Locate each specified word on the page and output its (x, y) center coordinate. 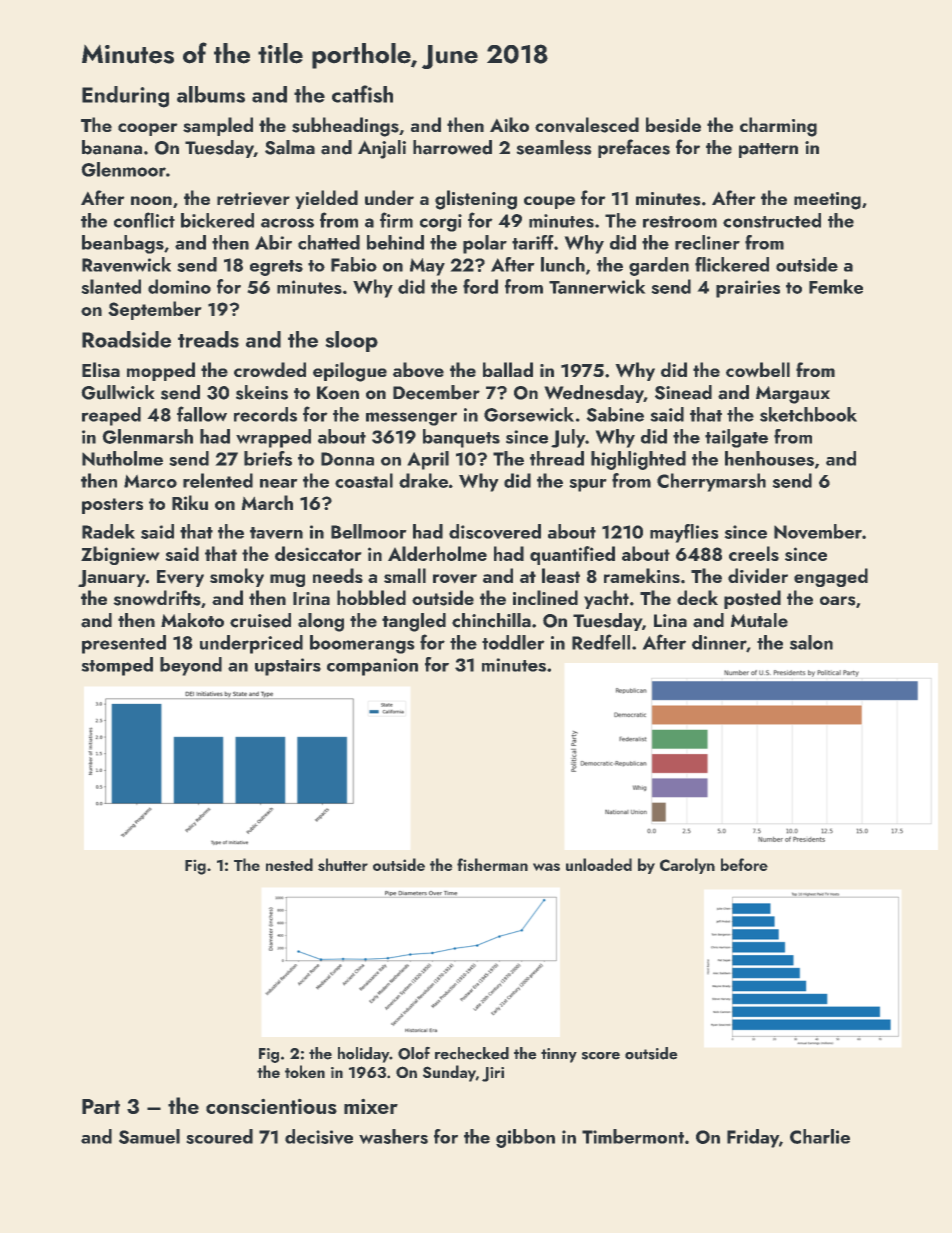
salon (811, 642)
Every (180, 578)
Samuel (149, 1136)
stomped (117, 666)
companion (372, 667)
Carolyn (687, 866)
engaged (831, 577)
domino (179, 286)
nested (289, 864)
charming (778, 127)
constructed (772, 220)
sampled (218, 126)
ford (480, 286)
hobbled (371, 597)
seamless (554, 147)
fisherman (492, 864)
